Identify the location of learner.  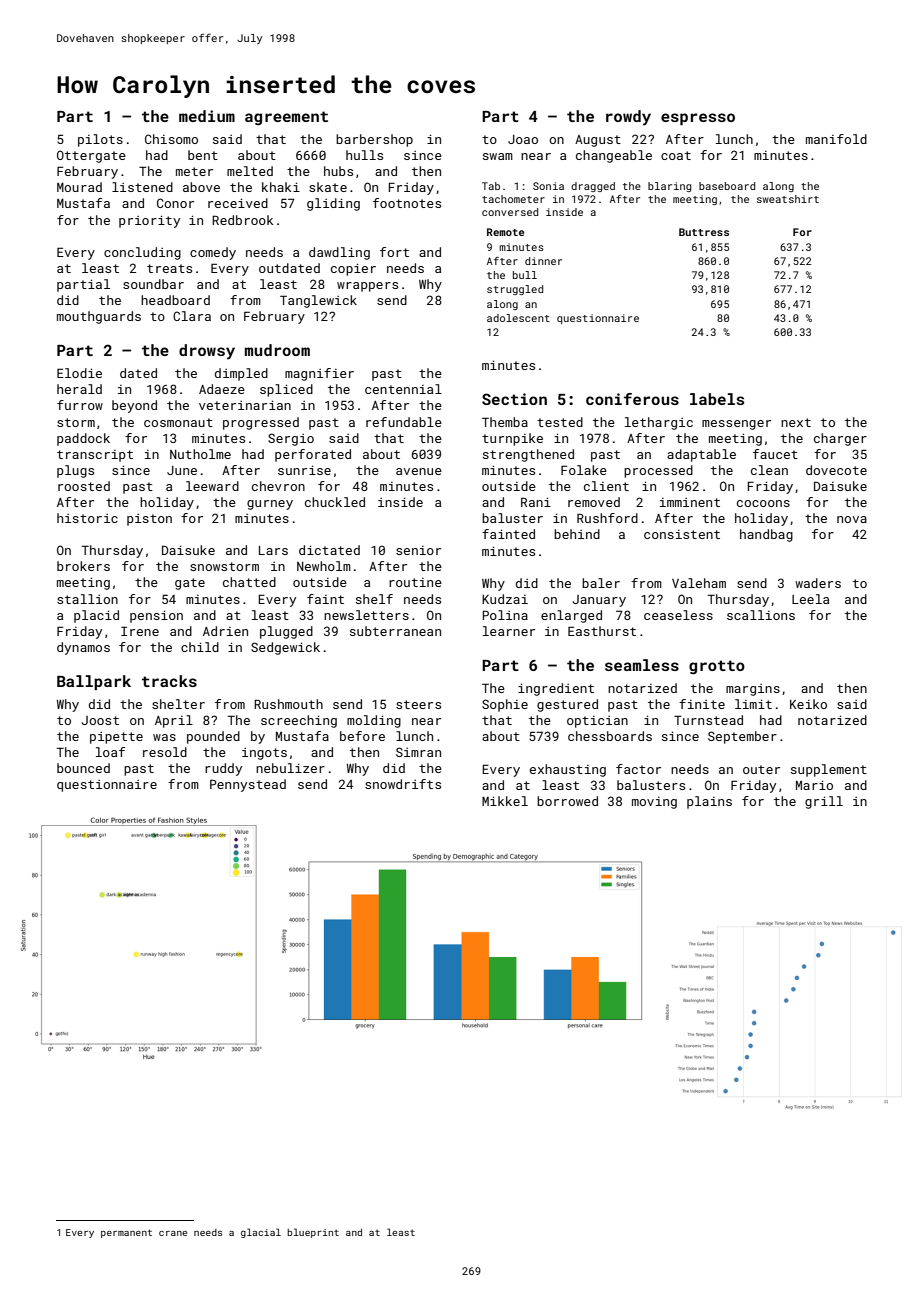
(509, 631).
